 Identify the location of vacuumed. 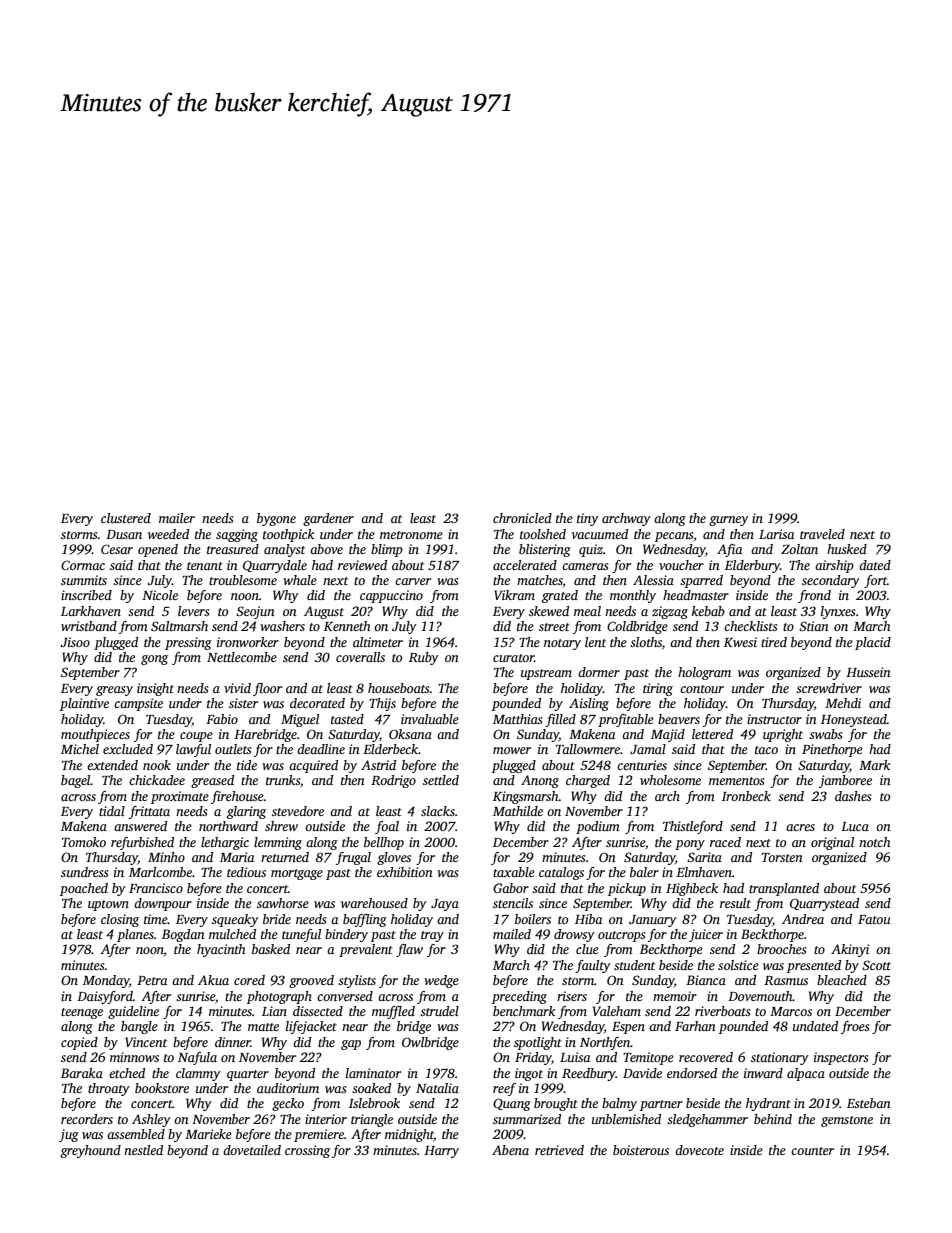
(599, 534).
